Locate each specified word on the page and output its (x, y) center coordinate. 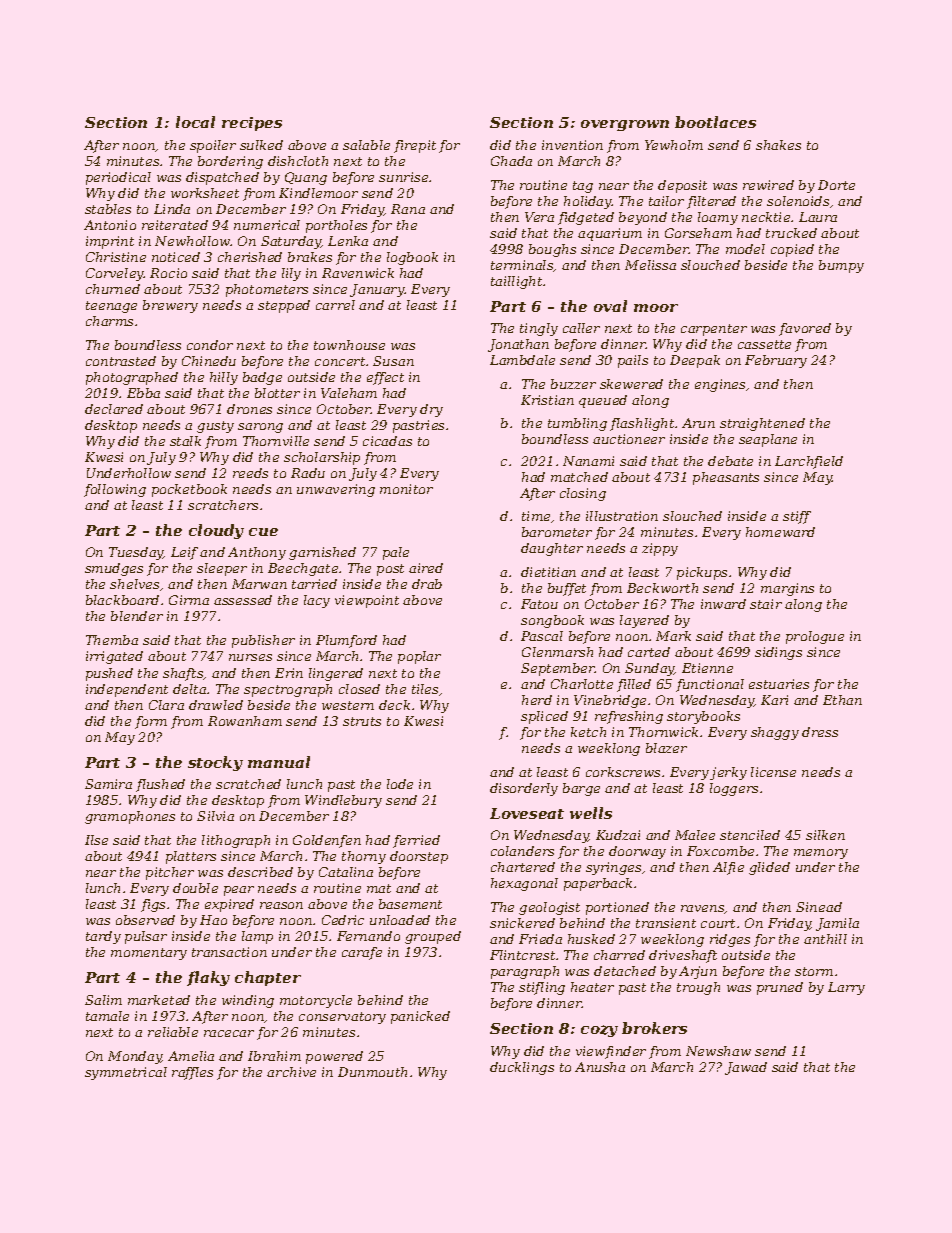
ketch (588, 732)
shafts (183, 674)
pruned (780, 988)
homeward (780, 532)
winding (248, 1001)
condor (210, 345)
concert (340, 361)
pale (396, 553)
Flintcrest (522, 955)
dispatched (222, 178)
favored (805, 329)
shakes (778, 145)
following (115, 490)
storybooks (703, 717)
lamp (257, 937)
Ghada (511, 161)
